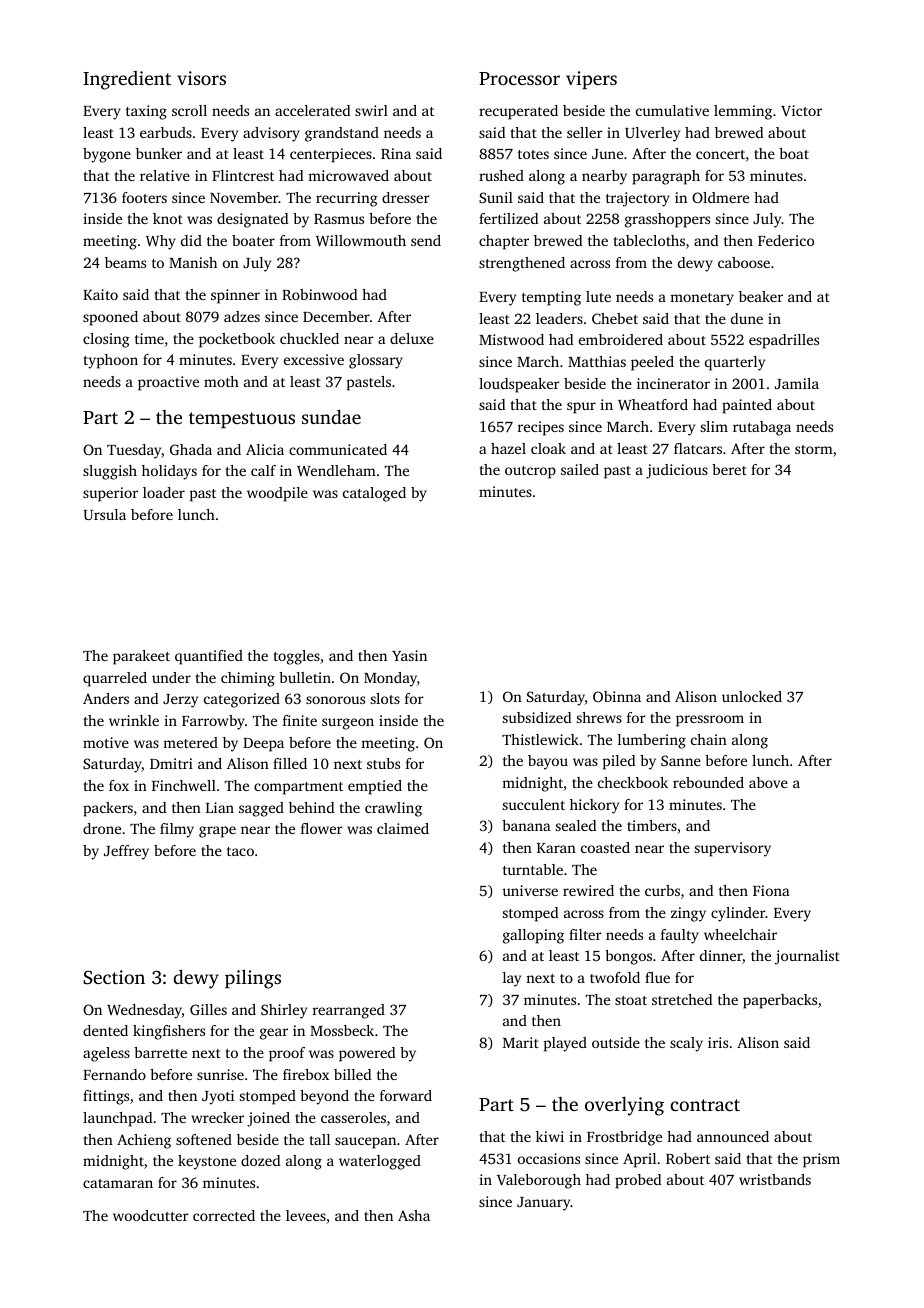 Image resolution: width=924 pixels, height=1308 pixels. What do you see at coordinates (652, 825) in the page?
I see `timbers` at bounding box center [652, 825].
